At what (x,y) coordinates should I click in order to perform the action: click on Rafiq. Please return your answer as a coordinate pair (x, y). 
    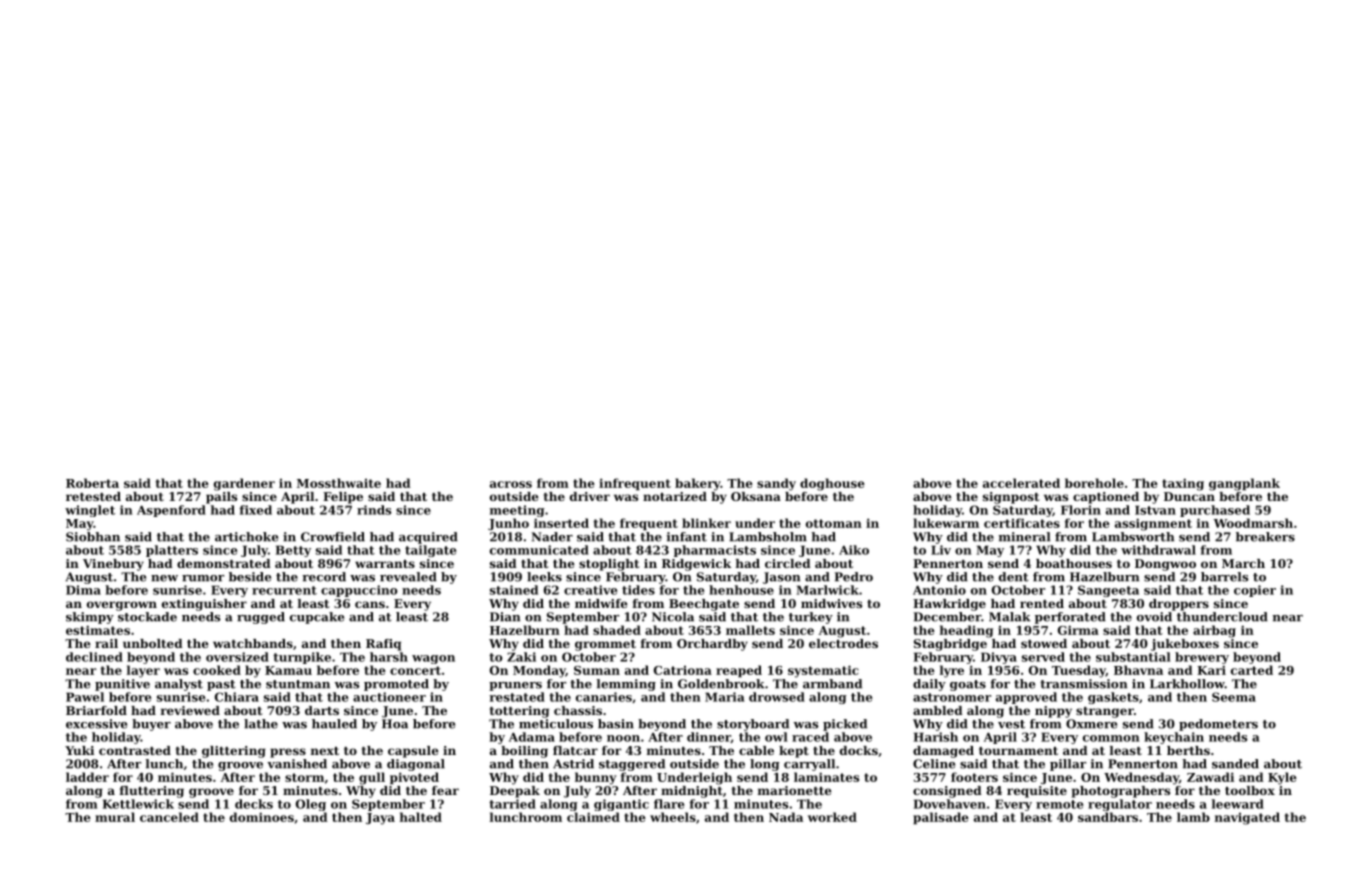
    Looking at the image, I should click on (383, 645).
